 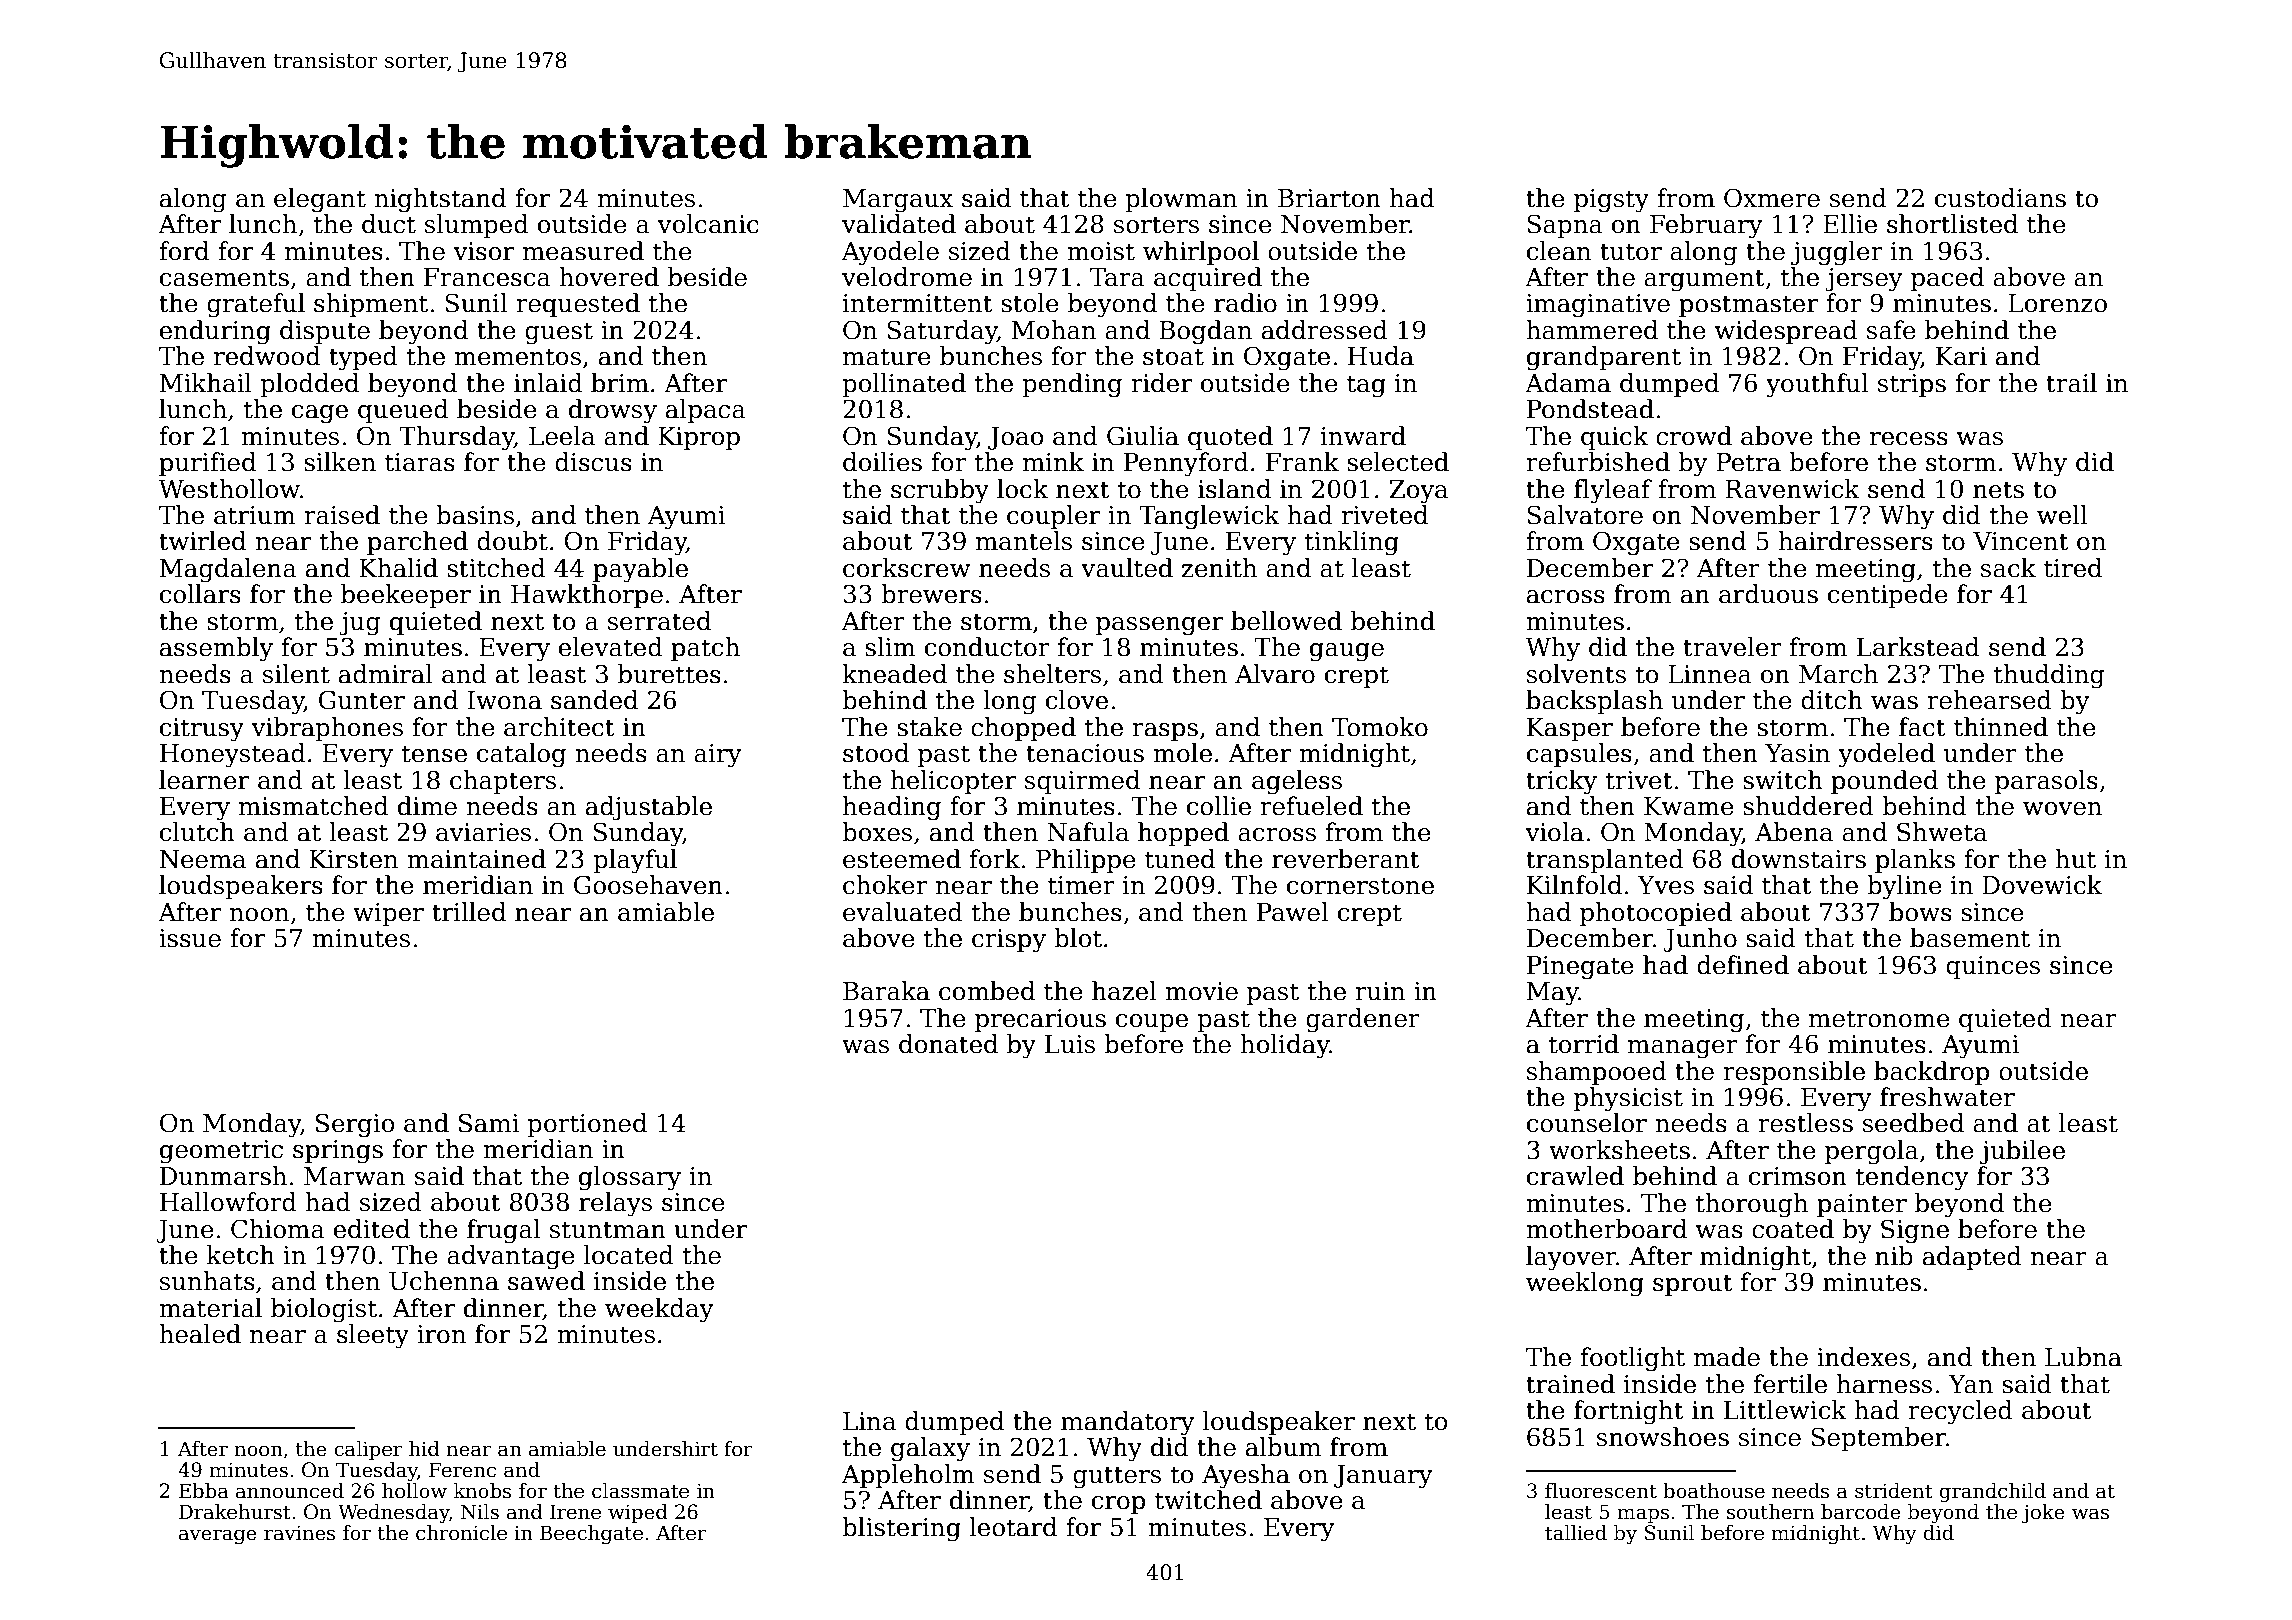 I want to click on photocopied, so click(x=1656, y=914).
